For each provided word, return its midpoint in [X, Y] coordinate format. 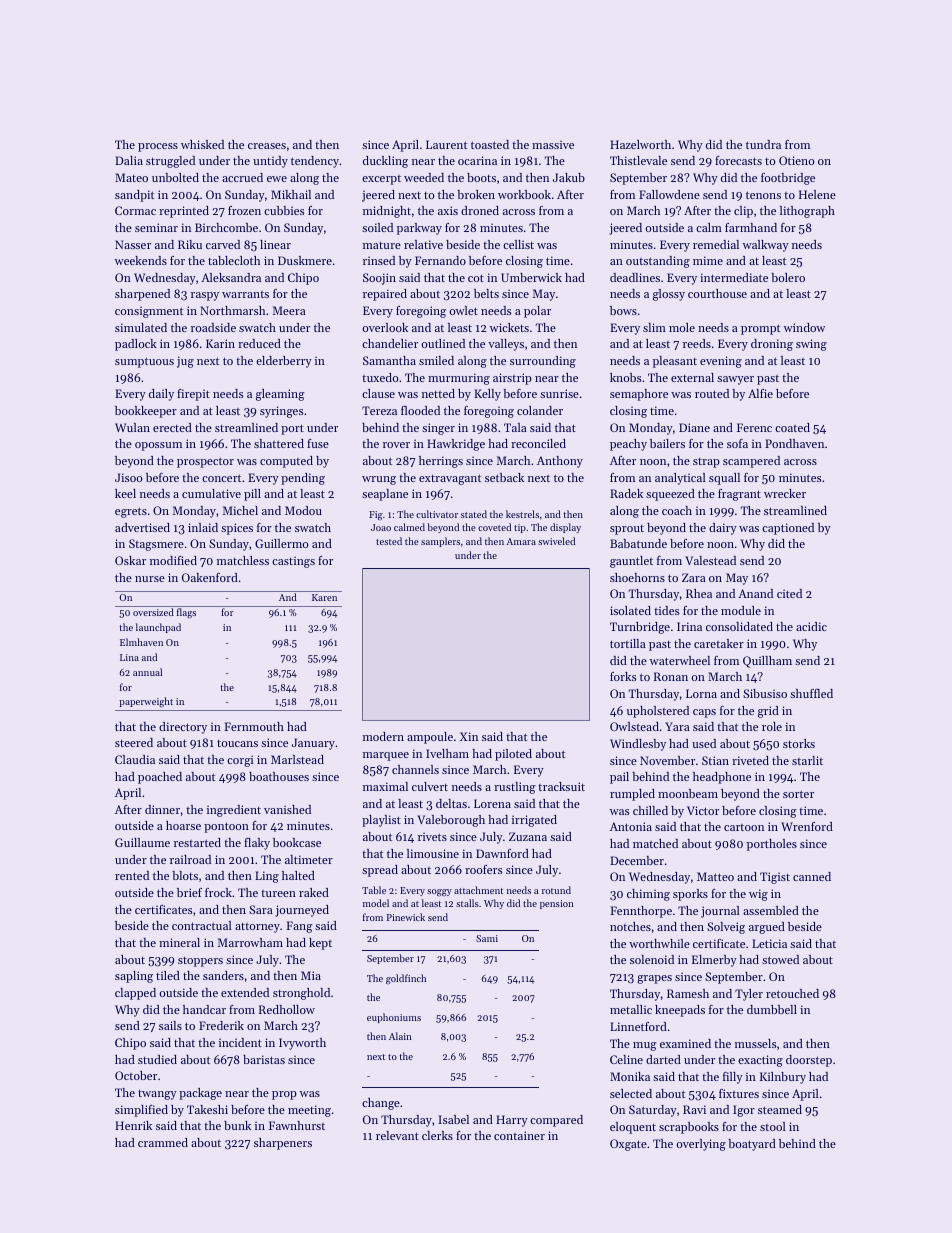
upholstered [658, 712]
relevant [397, 1135]
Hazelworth [640, 144]
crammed [163, 1142]
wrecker [785, 493]
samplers [440, 542]
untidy [270, 162]
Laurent [446, 144]
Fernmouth [254, 726]
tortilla [628, 643]
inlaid [203, 527]
